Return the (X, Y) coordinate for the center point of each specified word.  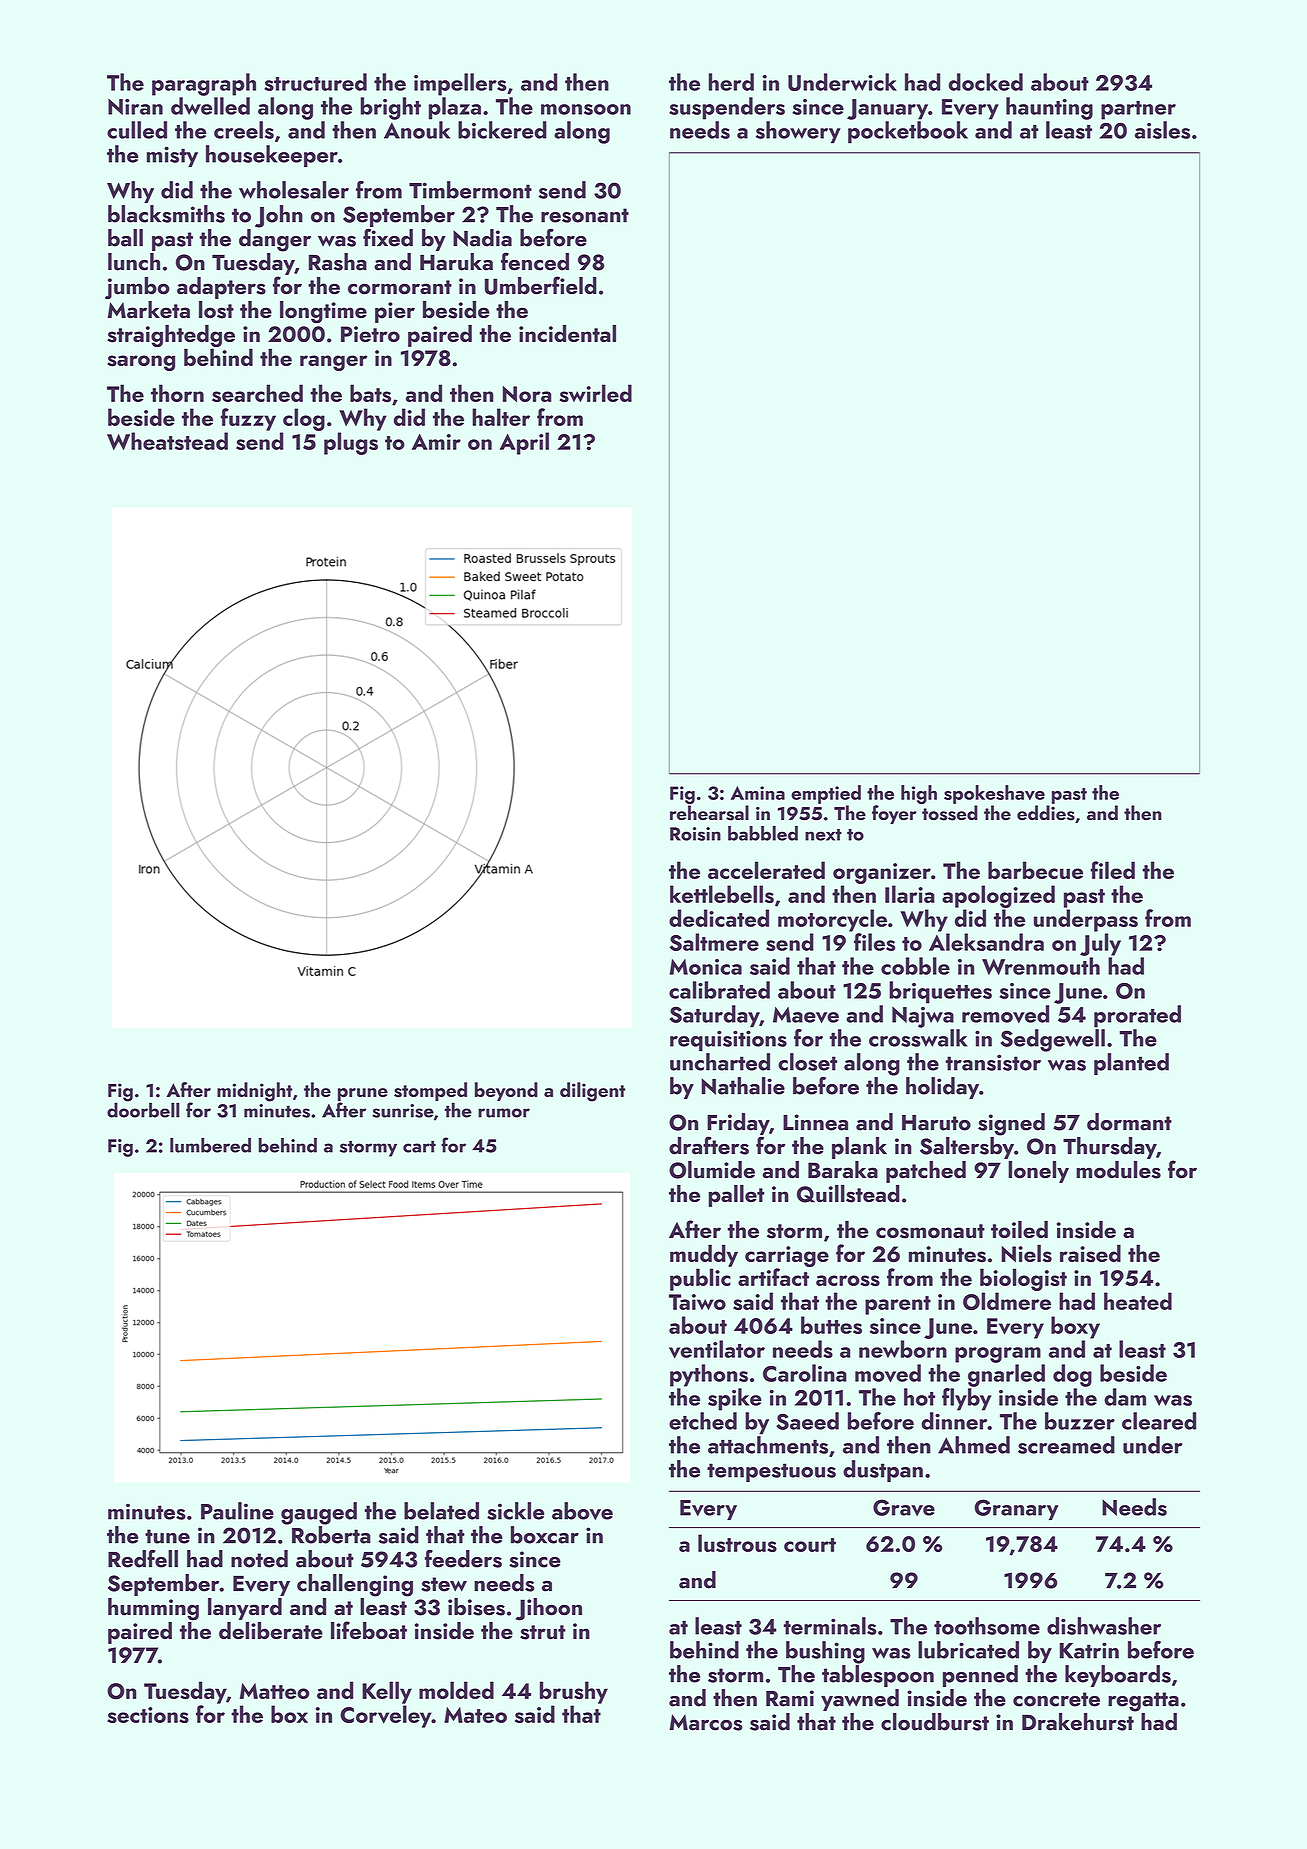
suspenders (727, 108)
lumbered (210, 1145)
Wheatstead (167, 441)
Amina (758, 793)
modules (1118, 1170)
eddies (1046, 813)
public (700, 1279)
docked (986, 82)
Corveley (386, 1716)
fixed (388, 237)
